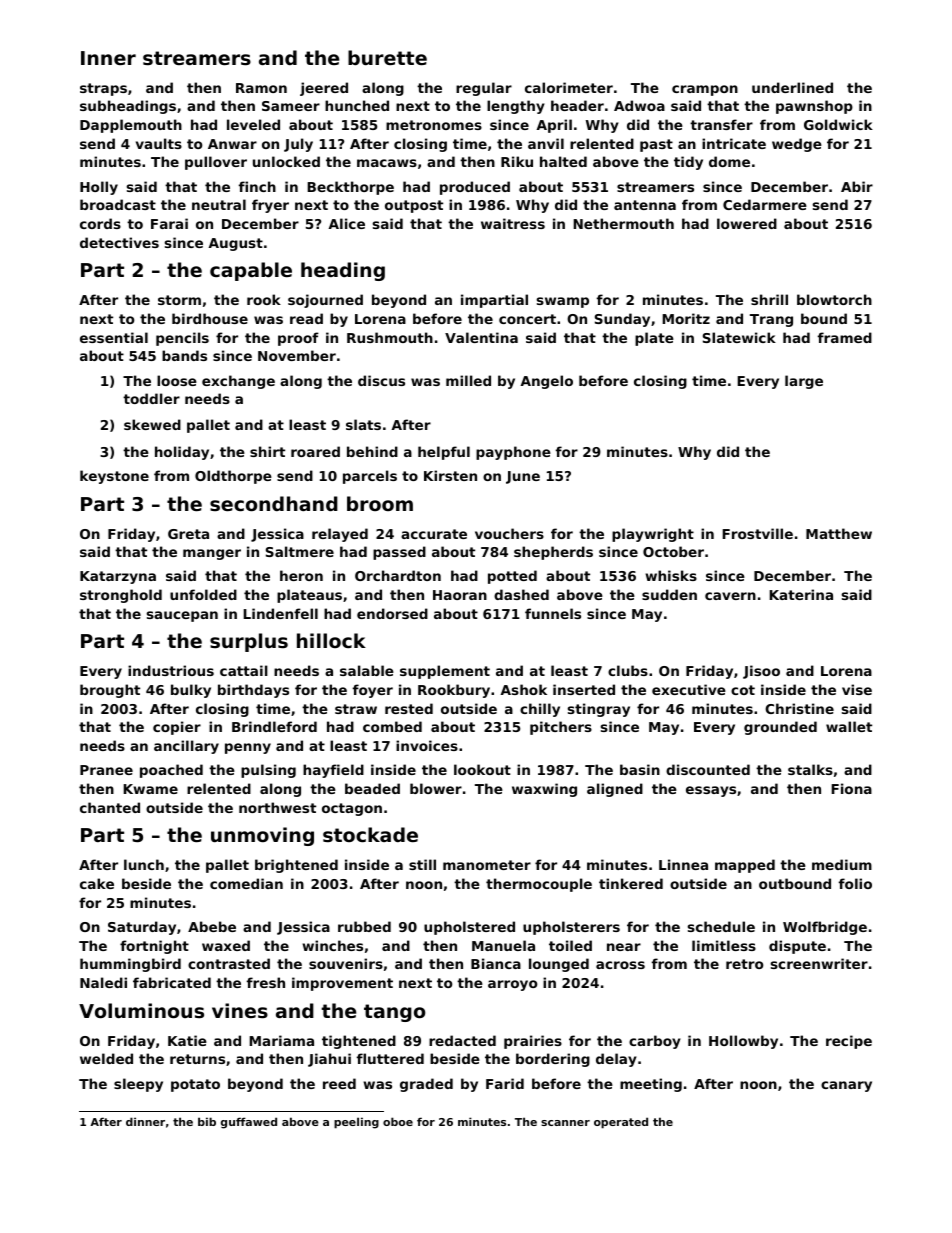 The width and height of the screenshot is (952, 1233). What do you see at coordinates (569, 87) in the screenshot?
I see `calorimeter` at bounding box center [569, 87].
